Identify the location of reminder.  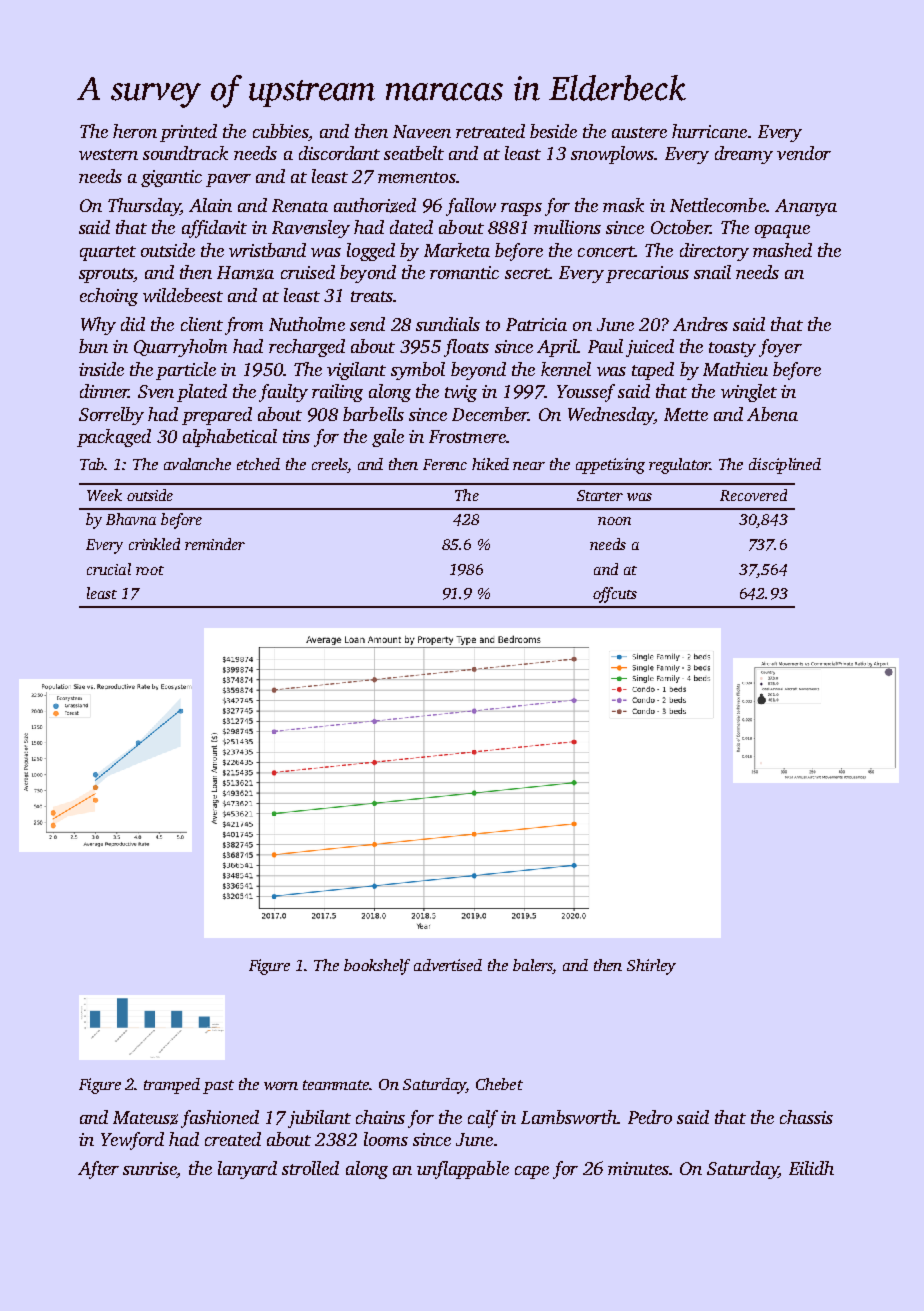
(215, 544).
